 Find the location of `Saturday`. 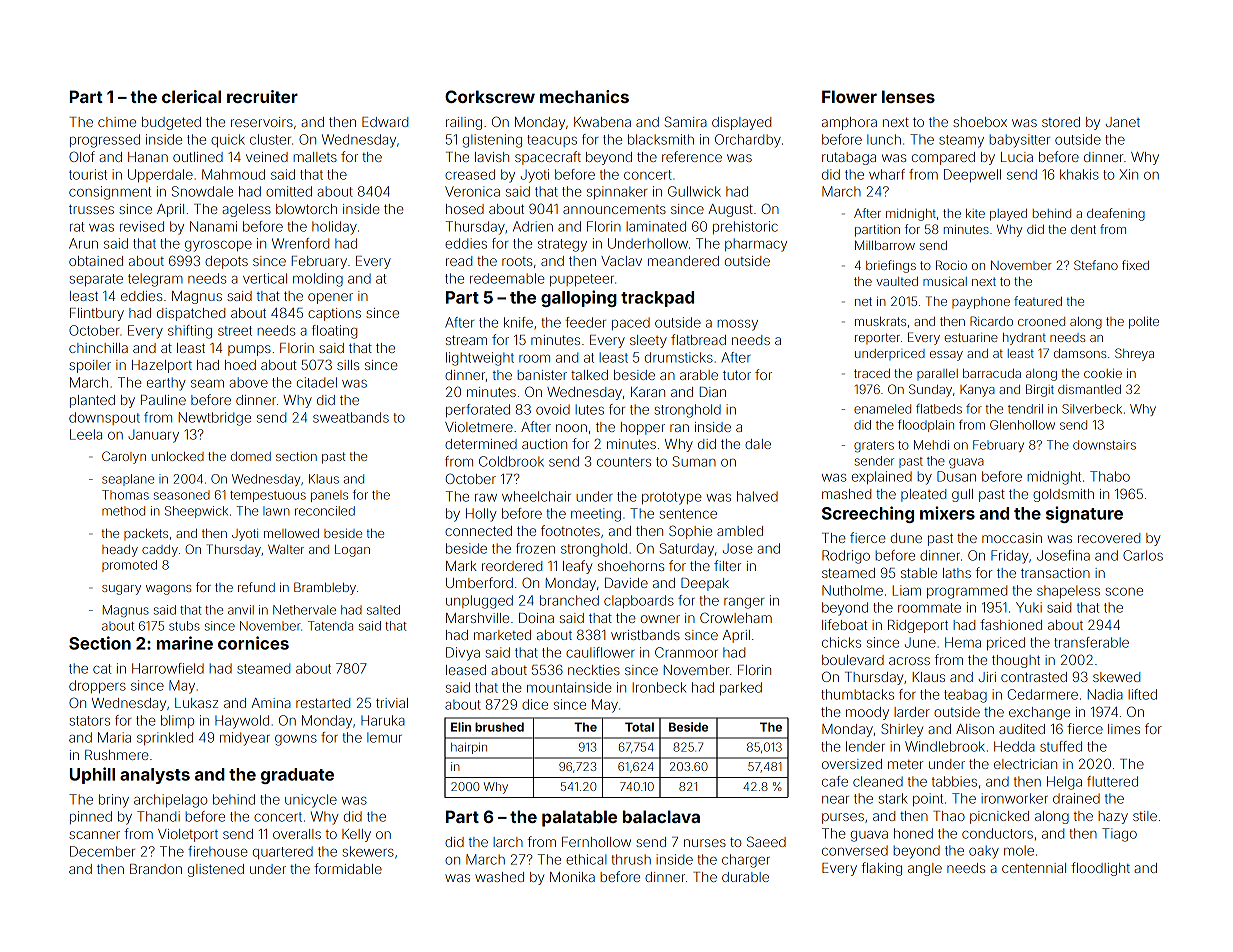

Saturday is located at coordinates (686, 550).
